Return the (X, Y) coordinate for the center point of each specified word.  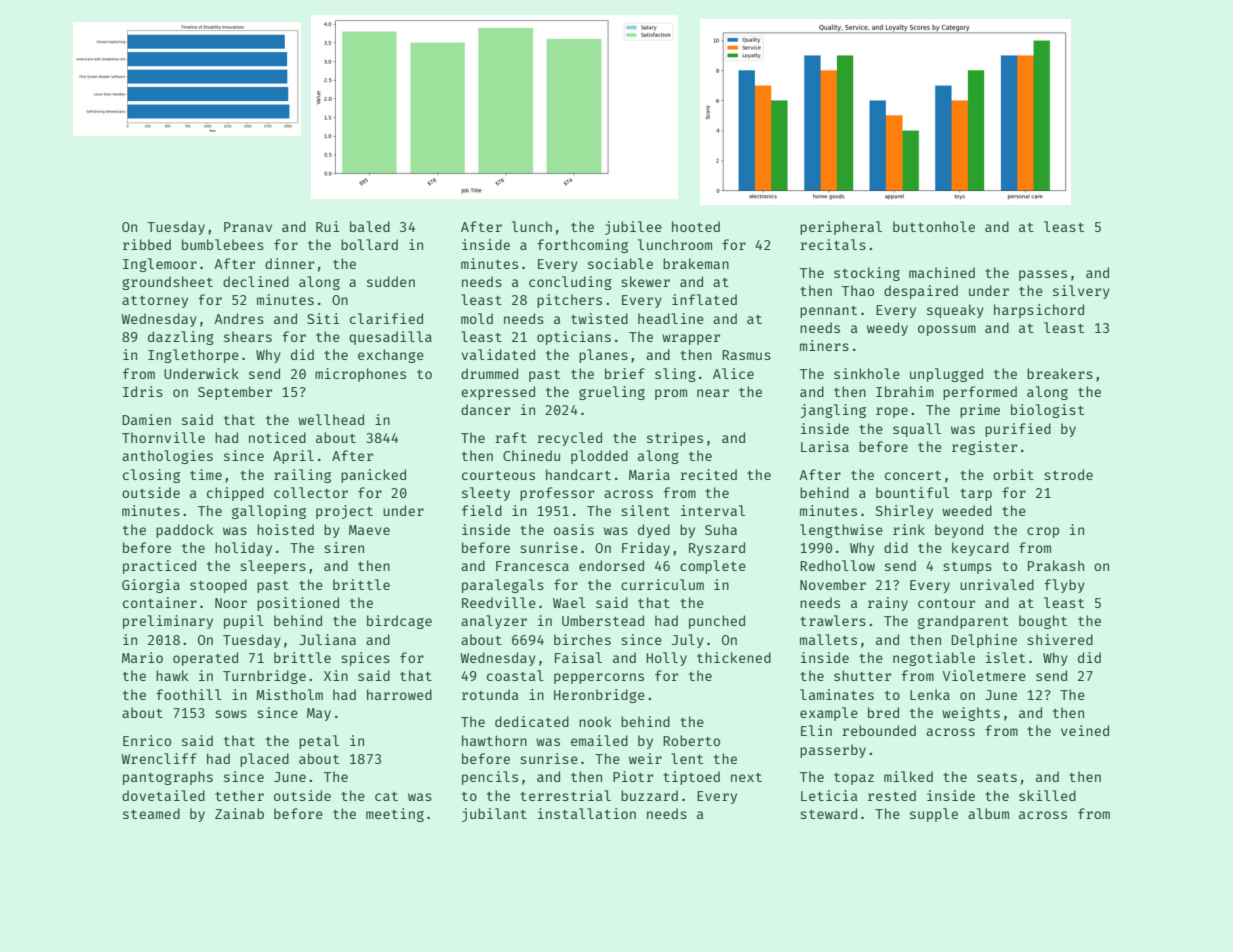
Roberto (691, 740)
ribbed (147, 244)
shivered (1060, 639)
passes (1043, 275)
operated (205, 659)
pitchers (569, 301)
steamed (151, 813)
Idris (143, 391)
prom (671, 394)
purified (1018, 430)
